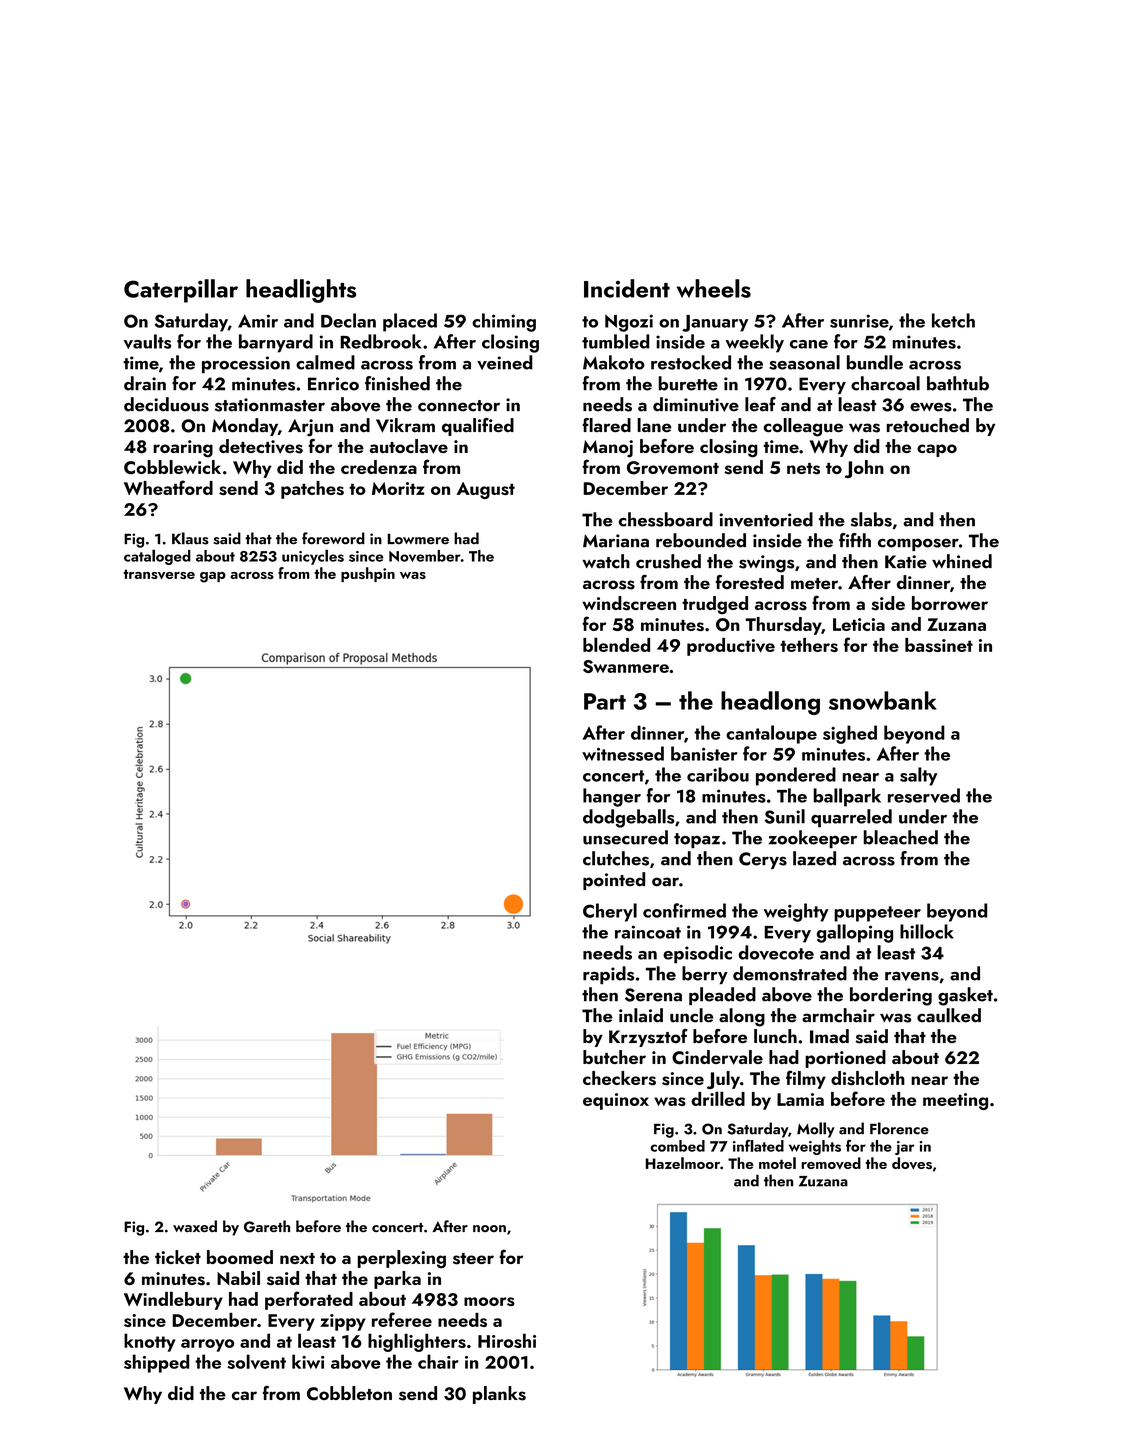 This screenshot has height=1453, width=1123. What do you see at coordinates (815, 1147) in the screenshot?
I see `weights` at bounding box center [815, 1147].
